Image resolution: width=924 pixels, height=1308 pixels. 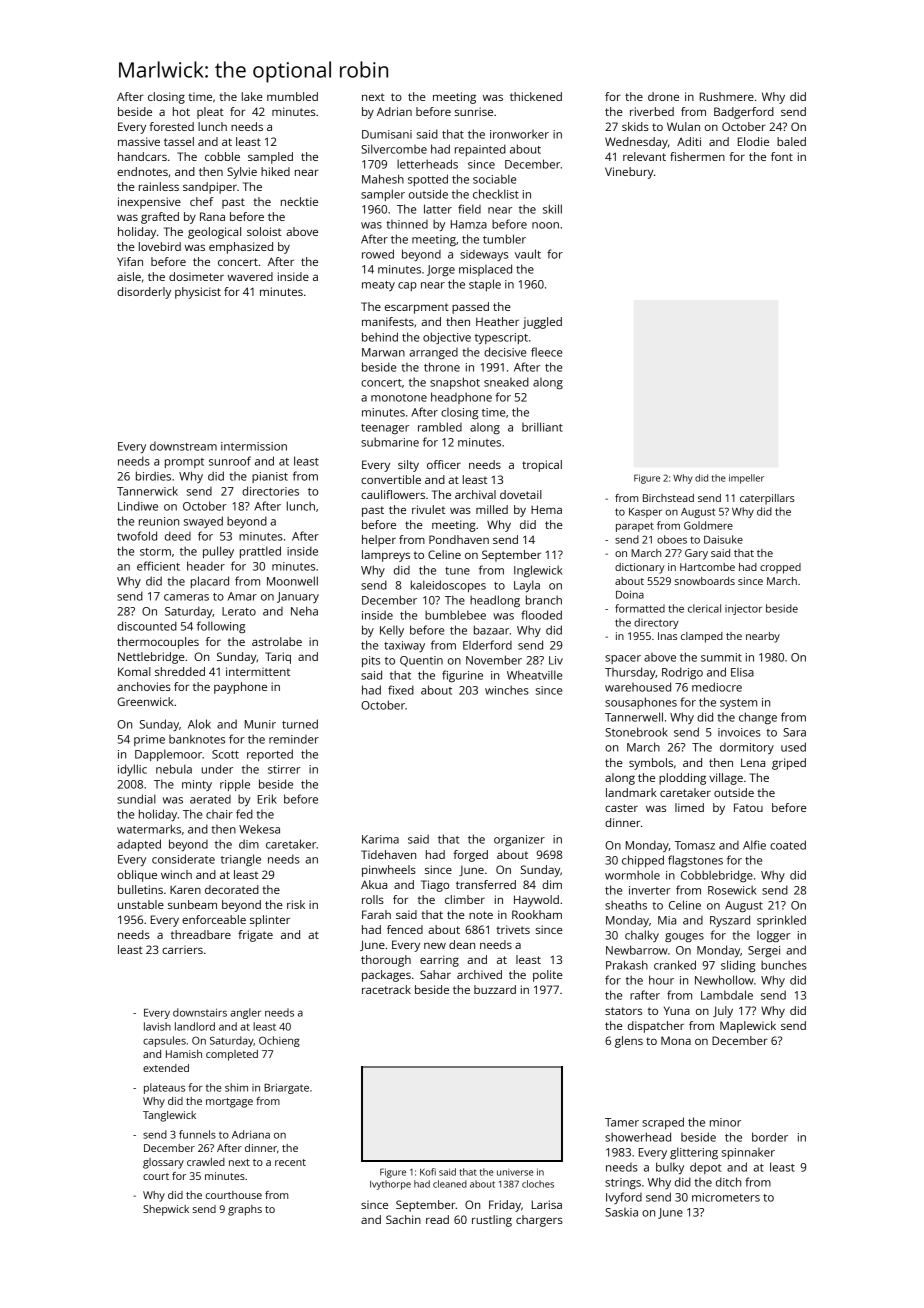 I want to click on fixed, so click(x=401, y=690).
